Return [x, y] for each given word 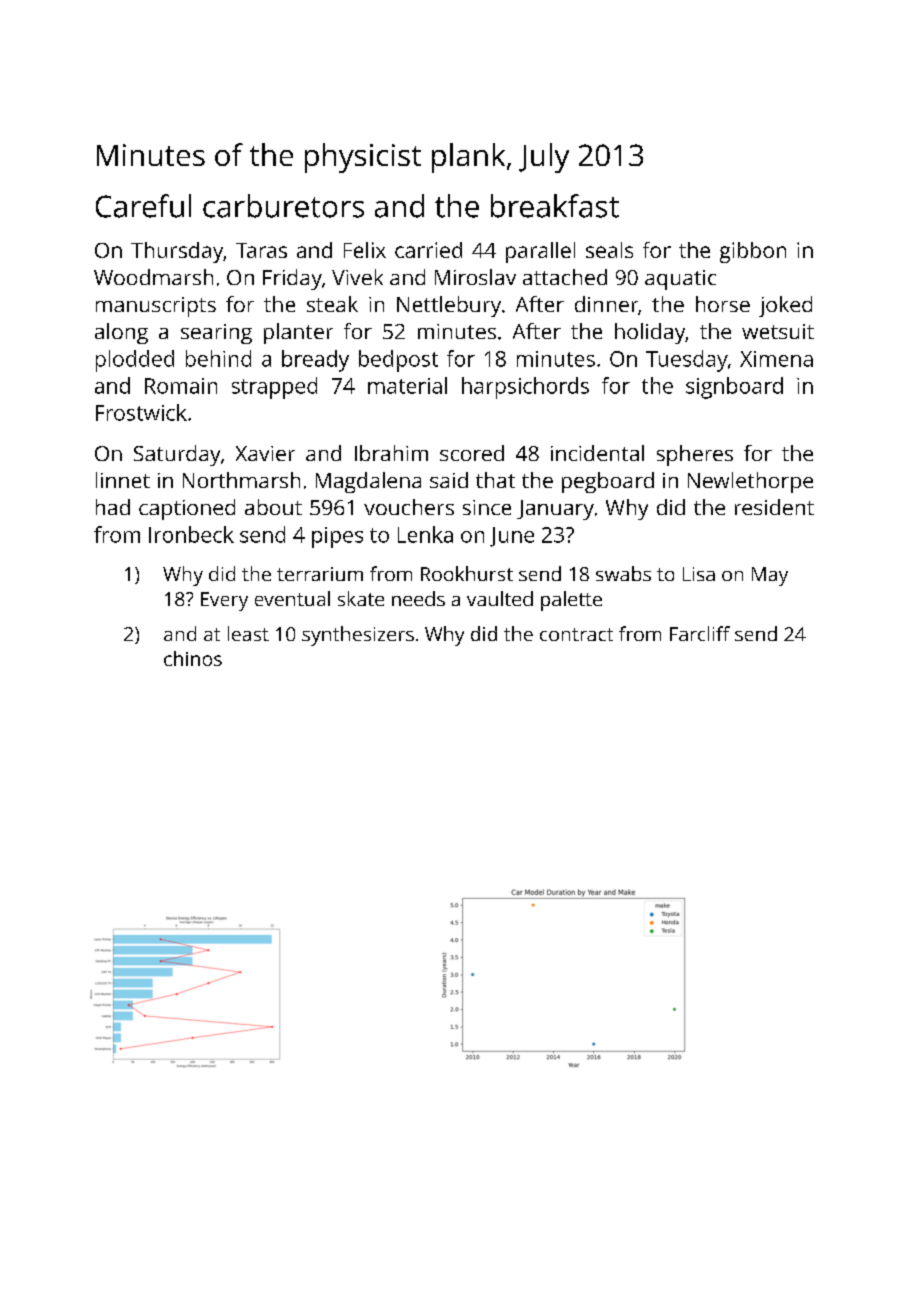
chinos [193, 658]
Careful [143, 206]
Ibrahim [391, 453]
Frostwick [141, 412]
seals [609, 250]
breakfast [555, 206]
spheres [695, 455]
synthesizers [358, 636]
